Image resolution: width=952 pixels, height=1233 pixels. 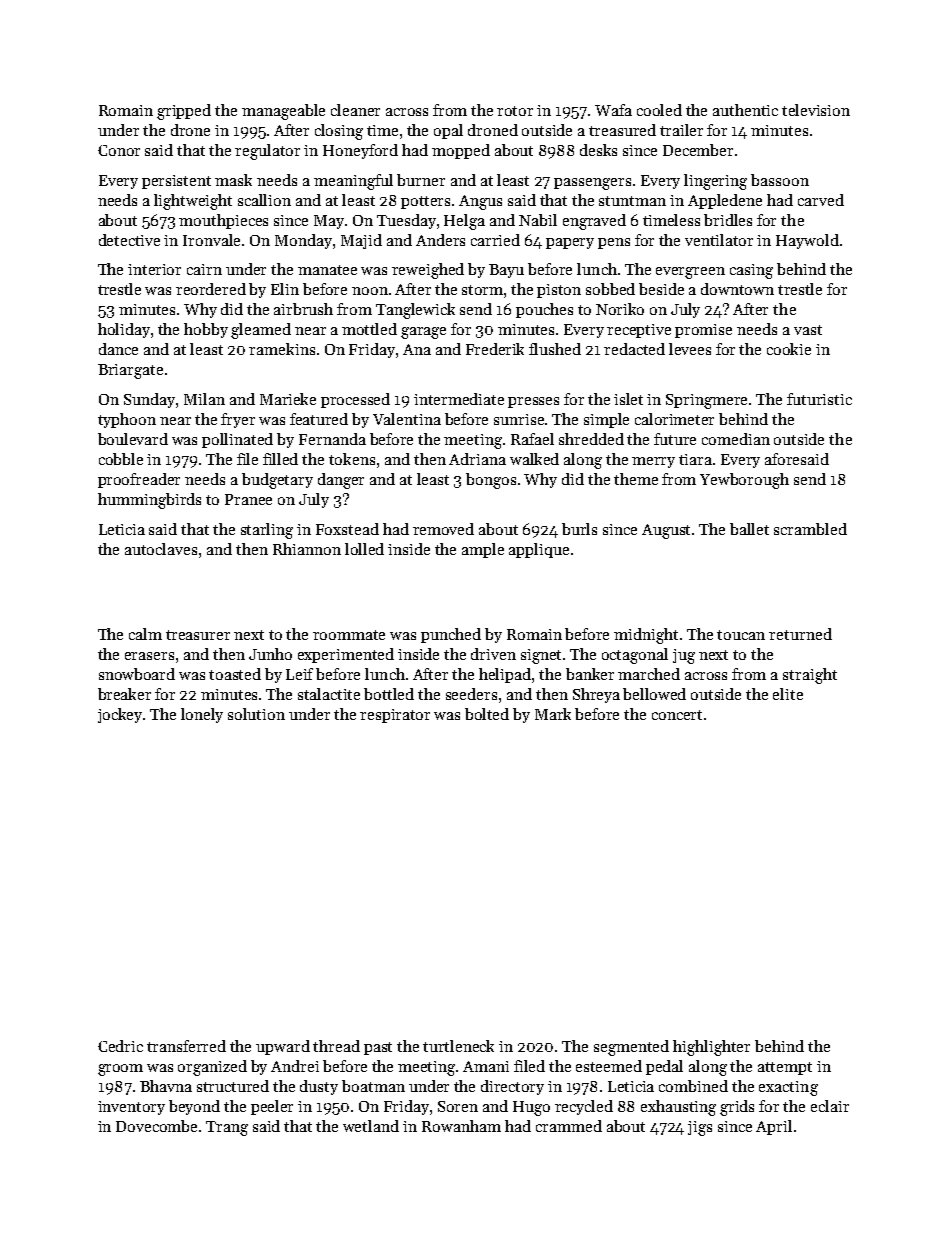 What do you see at coordinates (186, 1046) in the page?
I see `transferred` at bounding box center [186, 1046].
